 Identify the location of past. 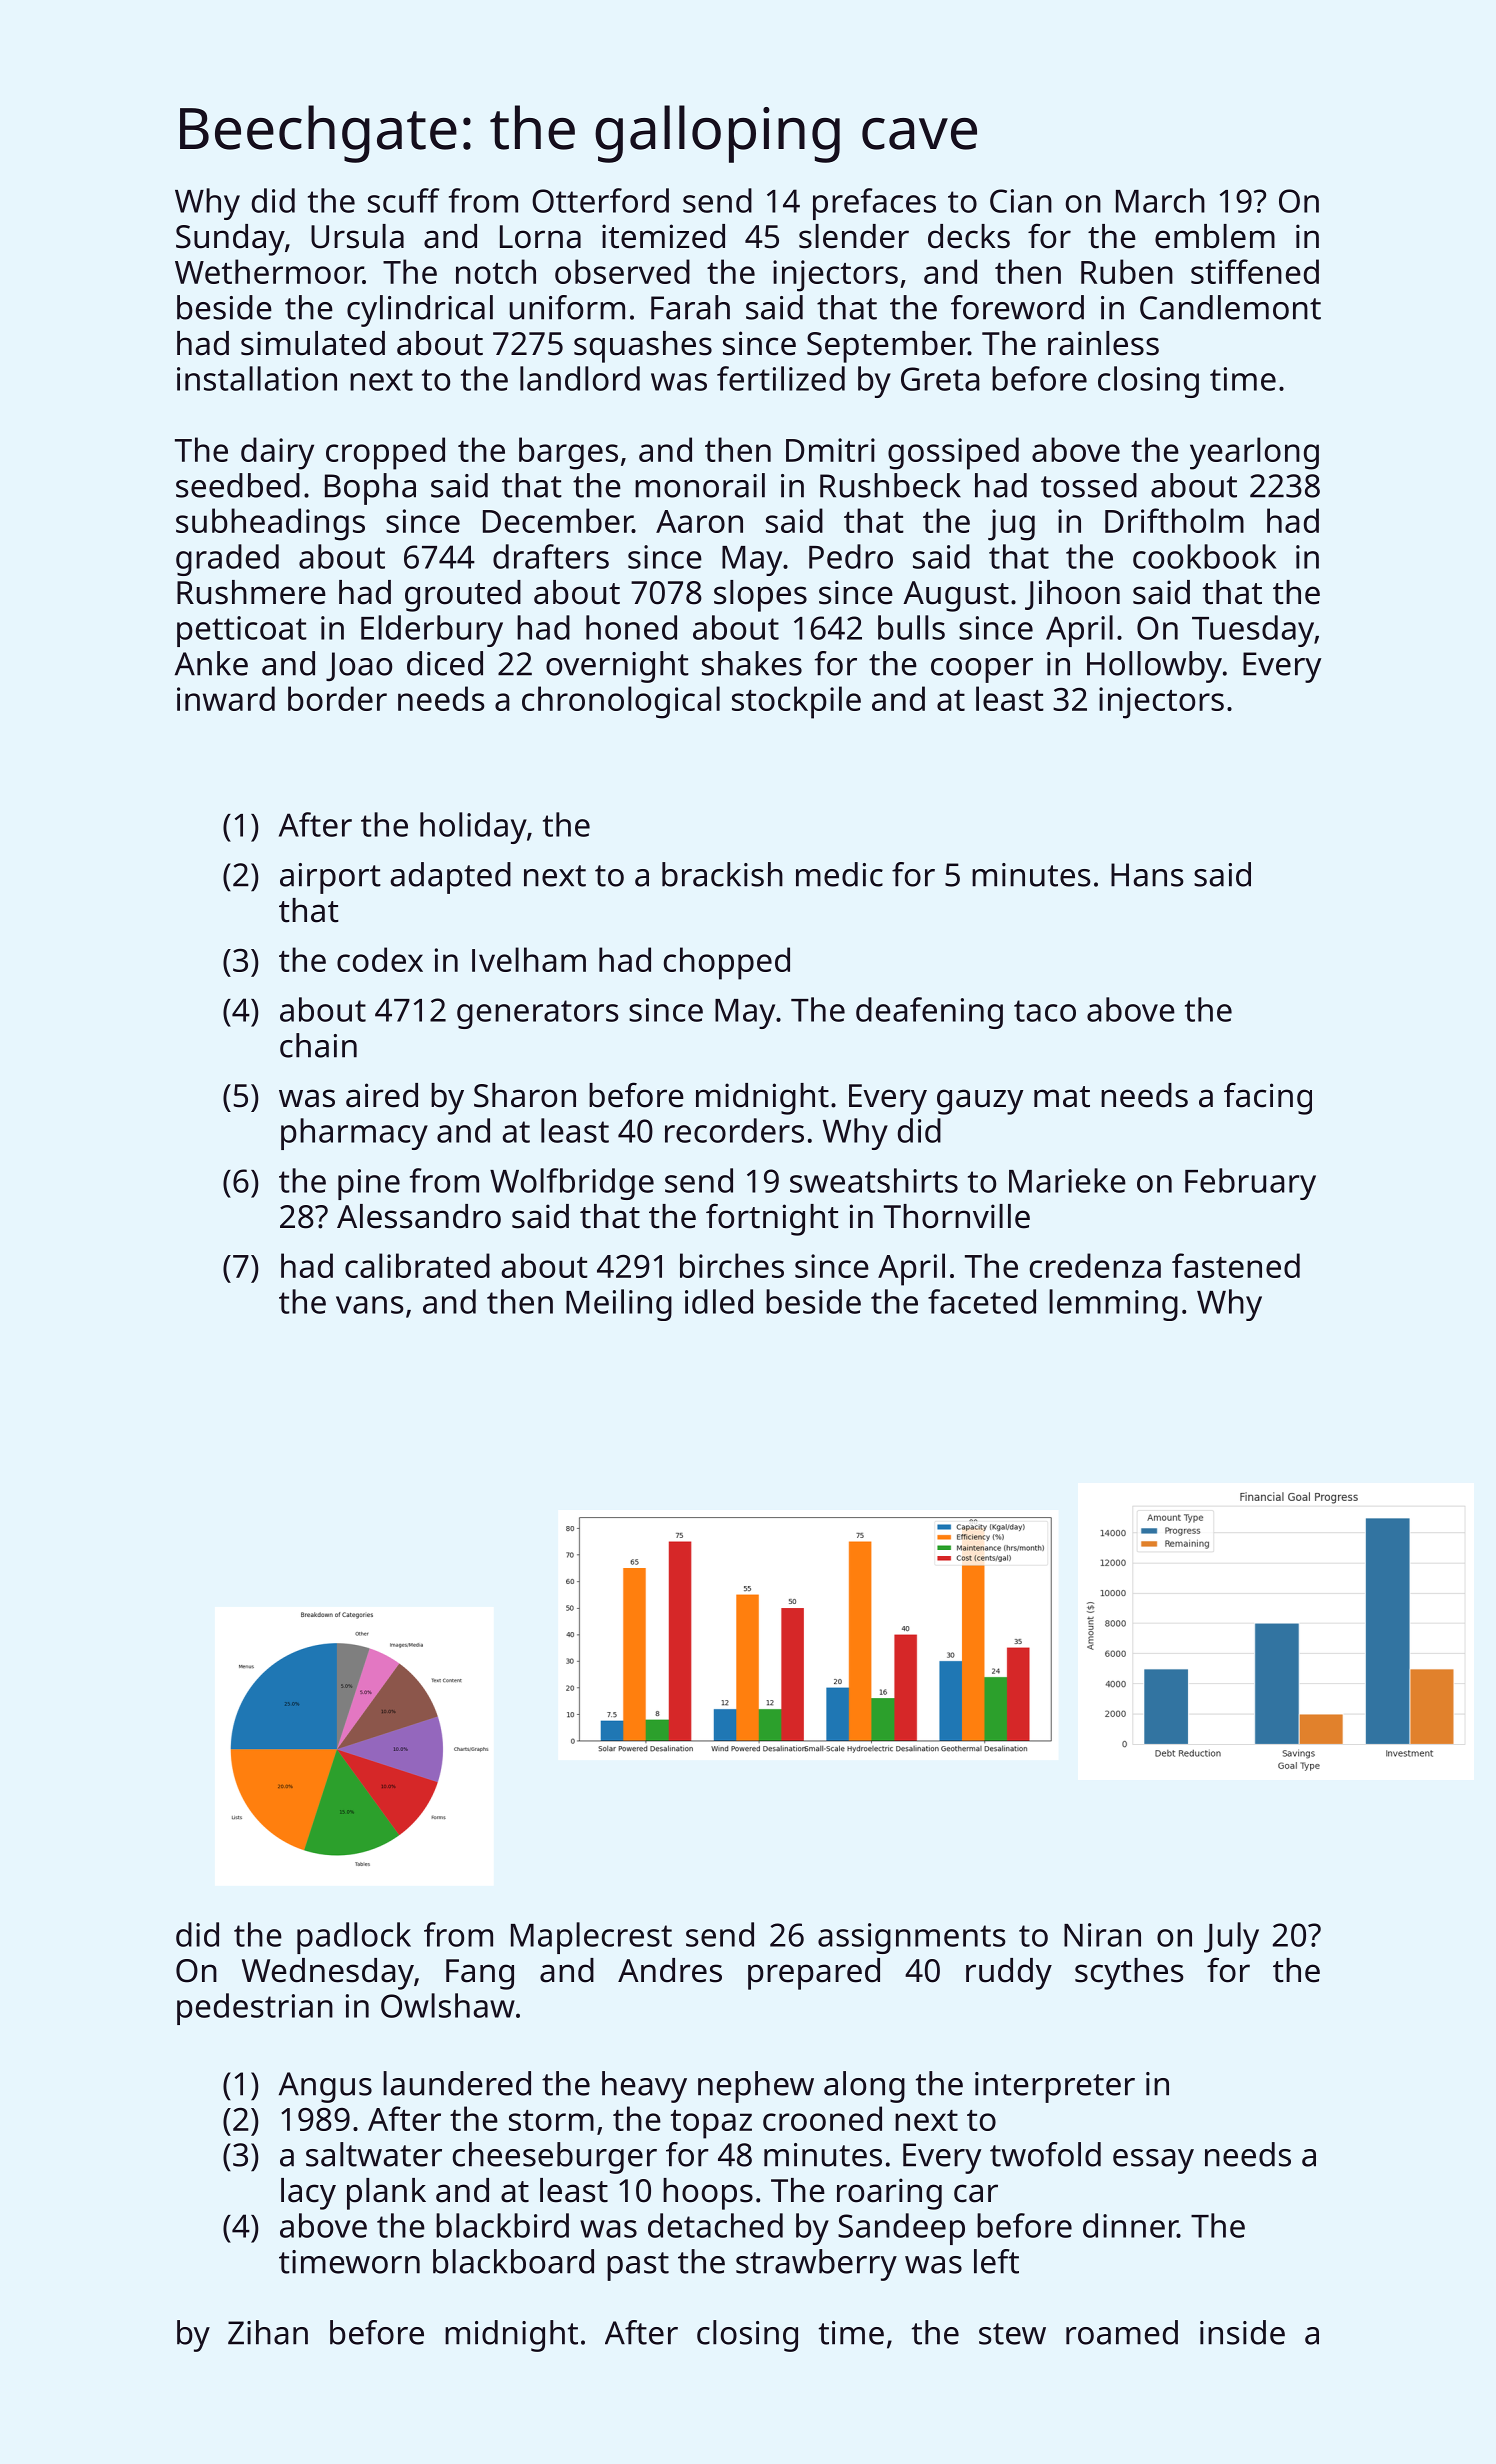
(638, 2266).
